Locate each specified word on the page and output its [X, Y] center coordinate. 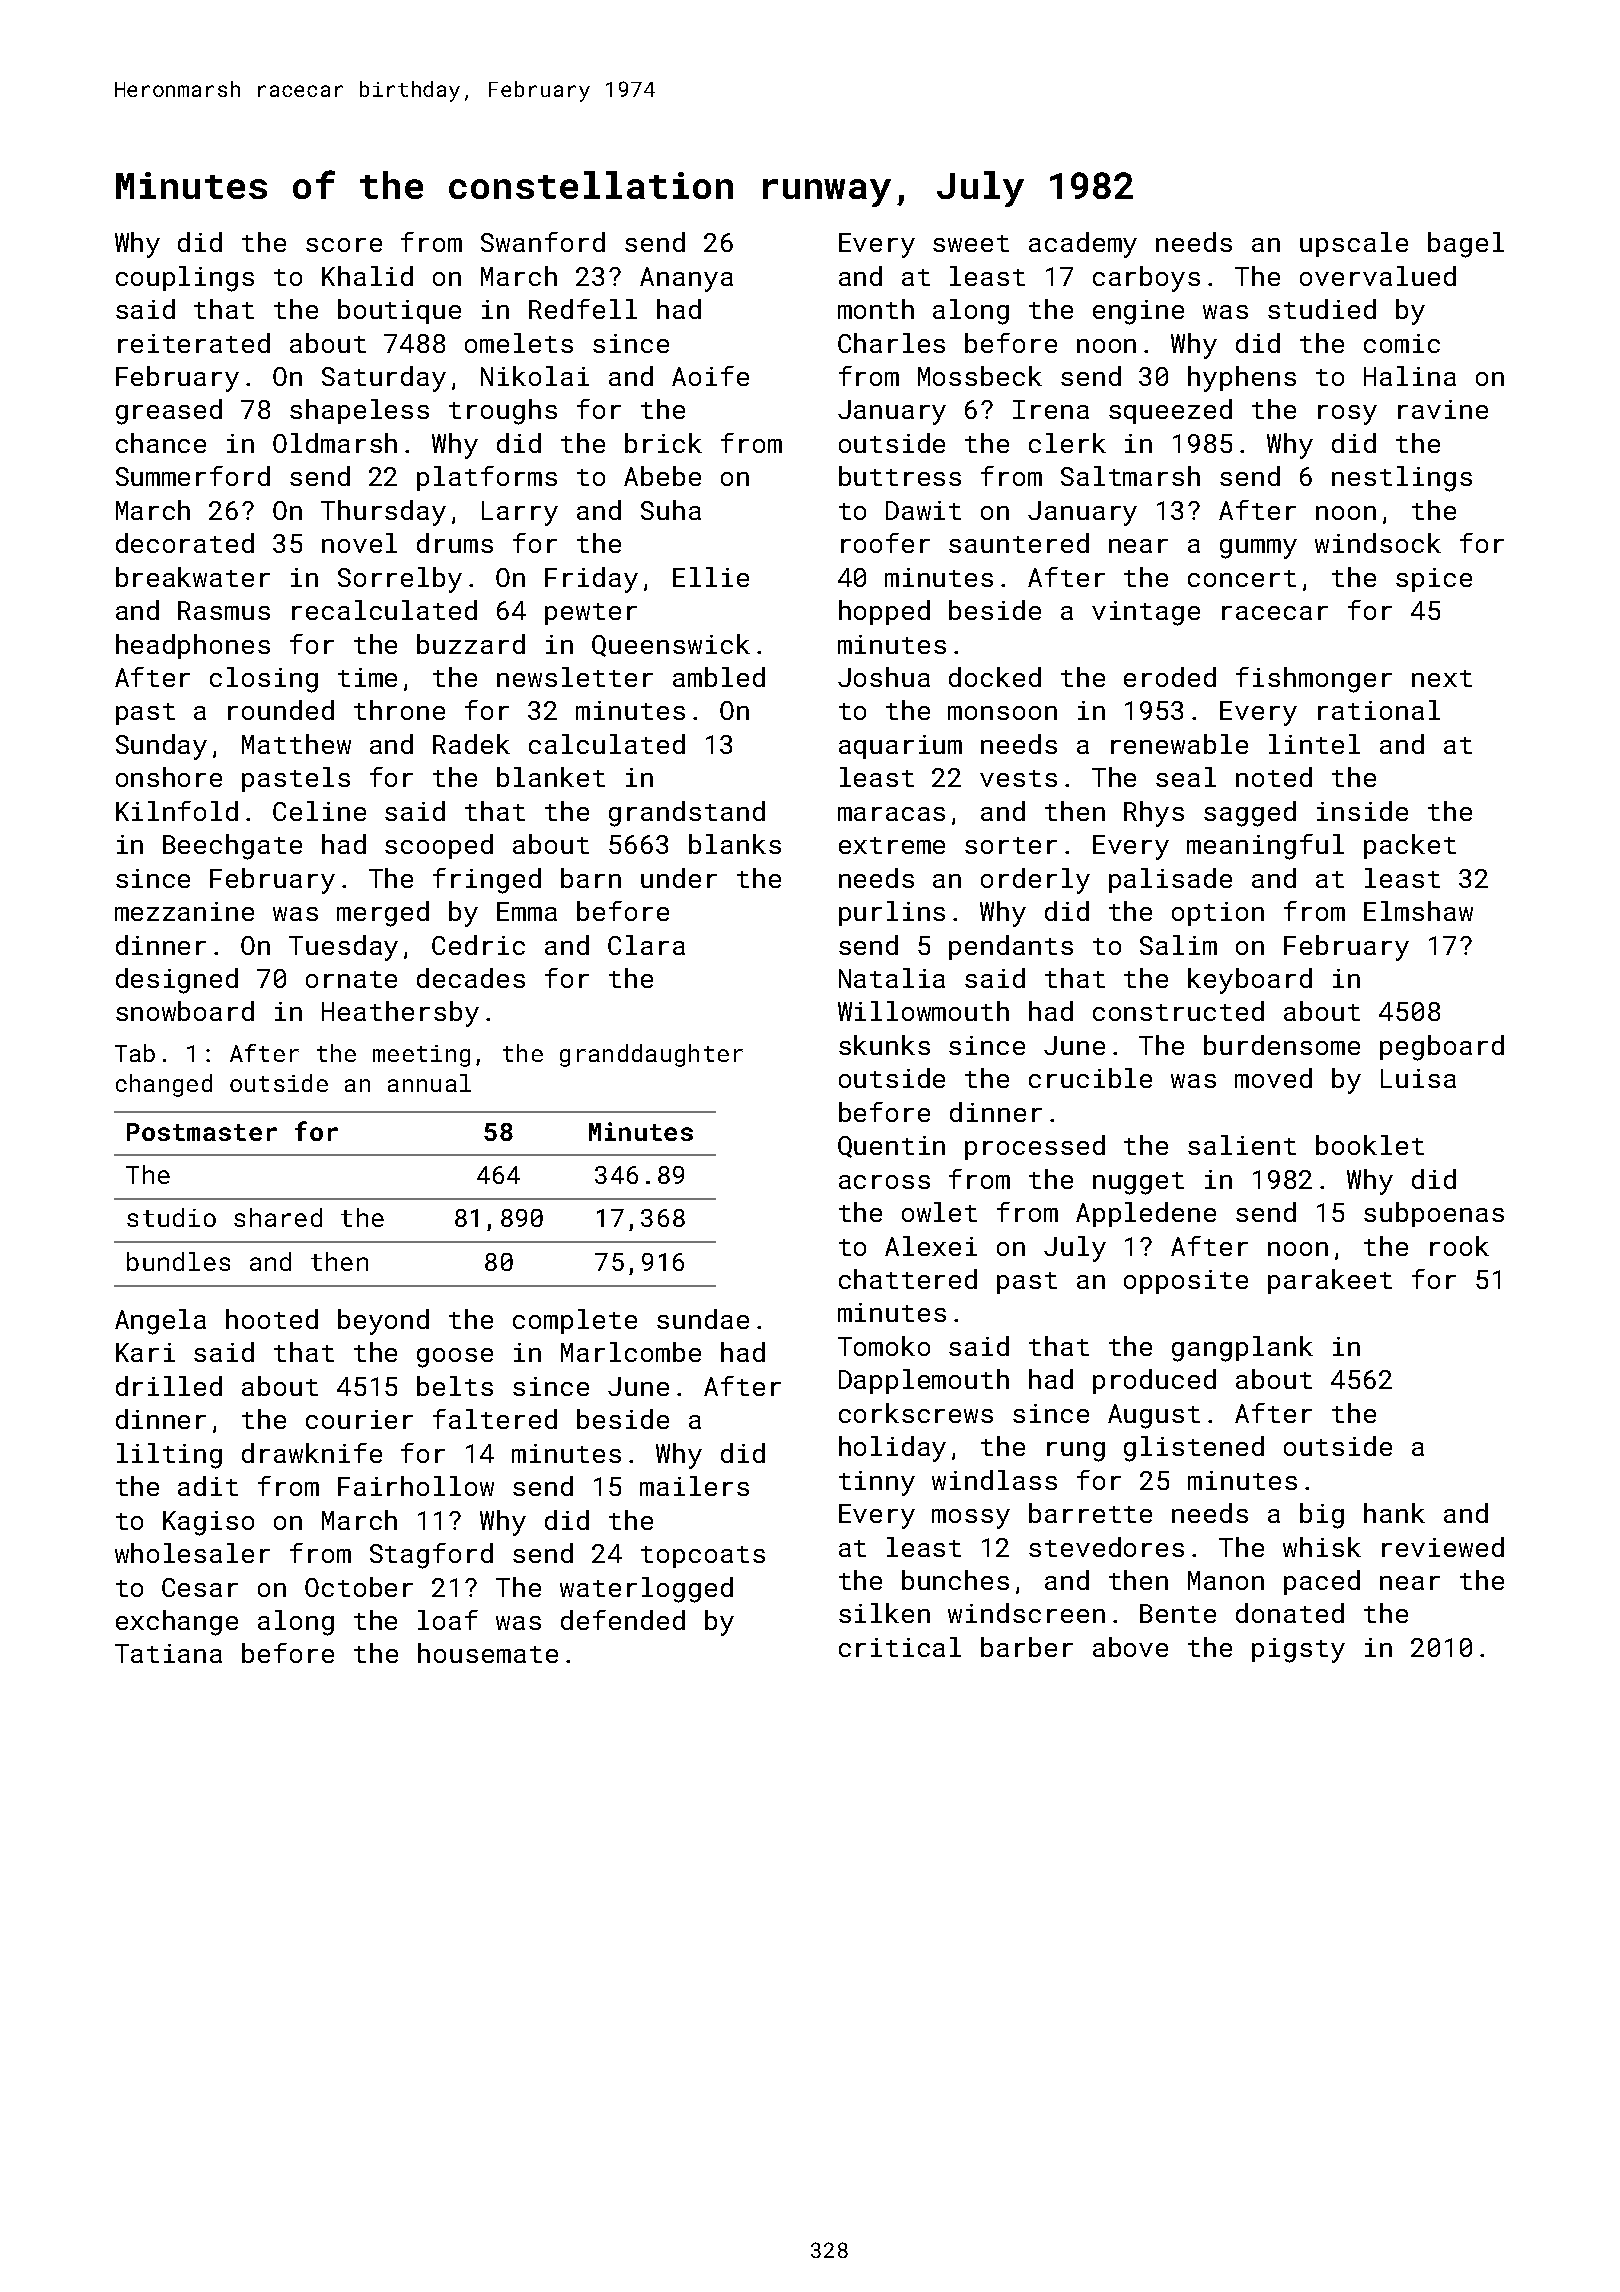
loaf [448, 1620]
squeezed [1170, 411]
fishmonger [1314, 680]
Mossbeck [980, 376]
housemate [488, 1653]
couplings [185, 279]
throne [399, 710]
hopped [884, 612]
